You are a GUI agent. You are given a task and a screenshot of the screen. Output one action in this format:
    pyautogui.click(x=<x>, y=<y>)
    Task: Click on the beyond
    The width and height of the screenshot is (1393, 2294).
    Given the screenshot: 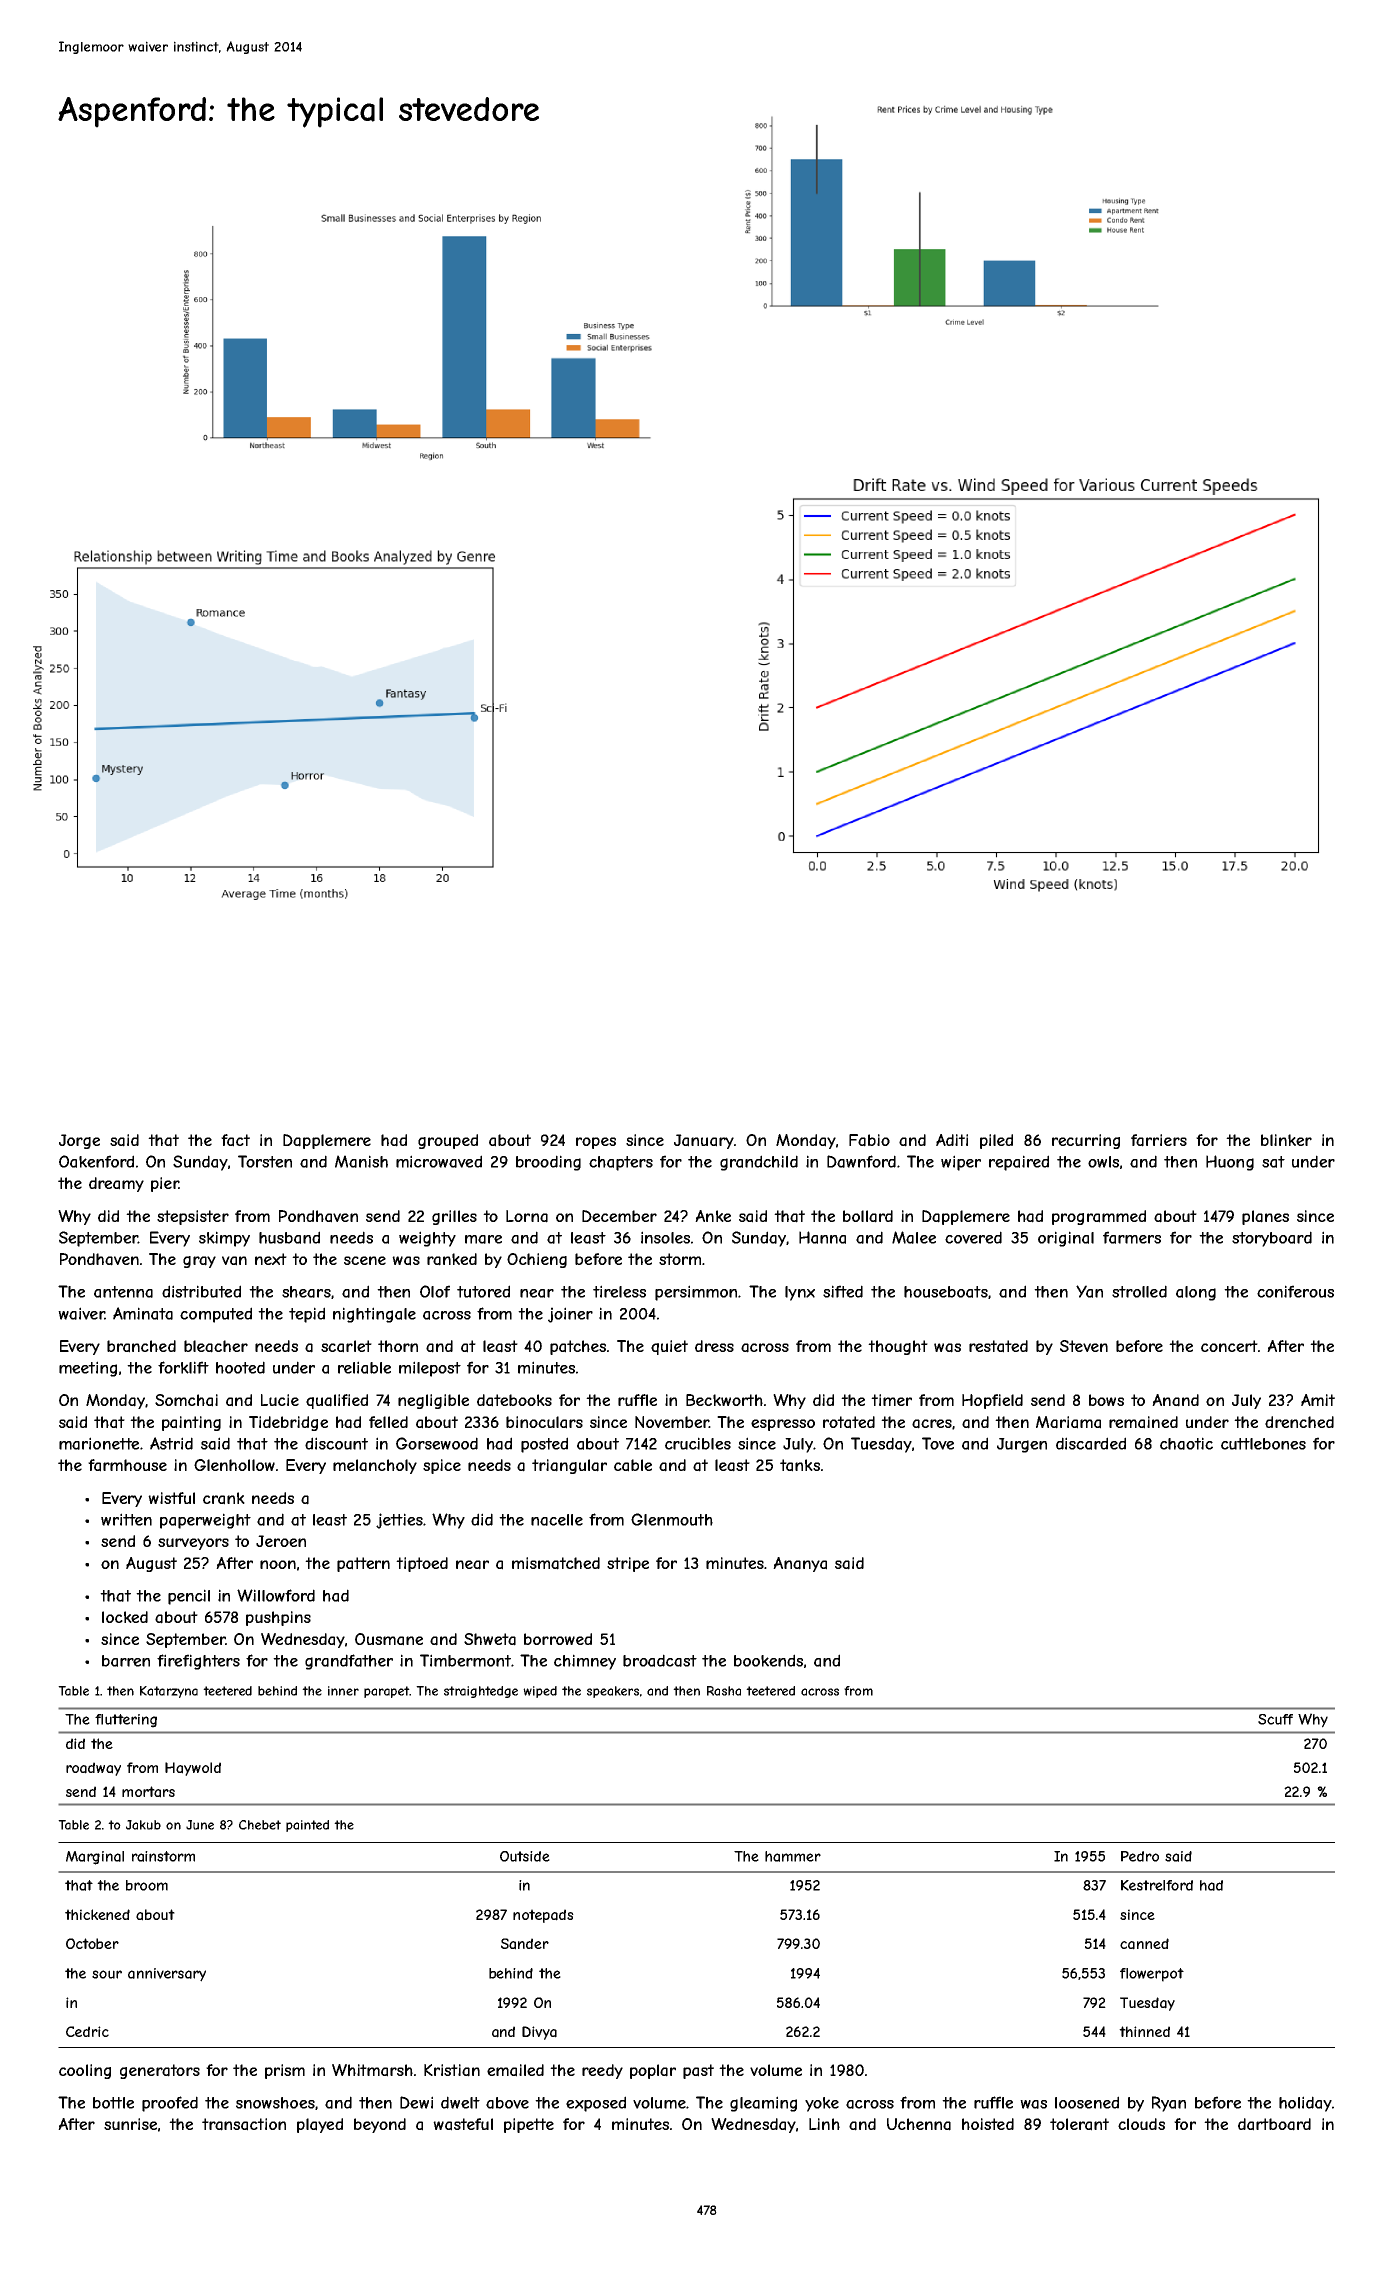 What is the action you would take?
    pyautogui.click(x=380, y=2125)
